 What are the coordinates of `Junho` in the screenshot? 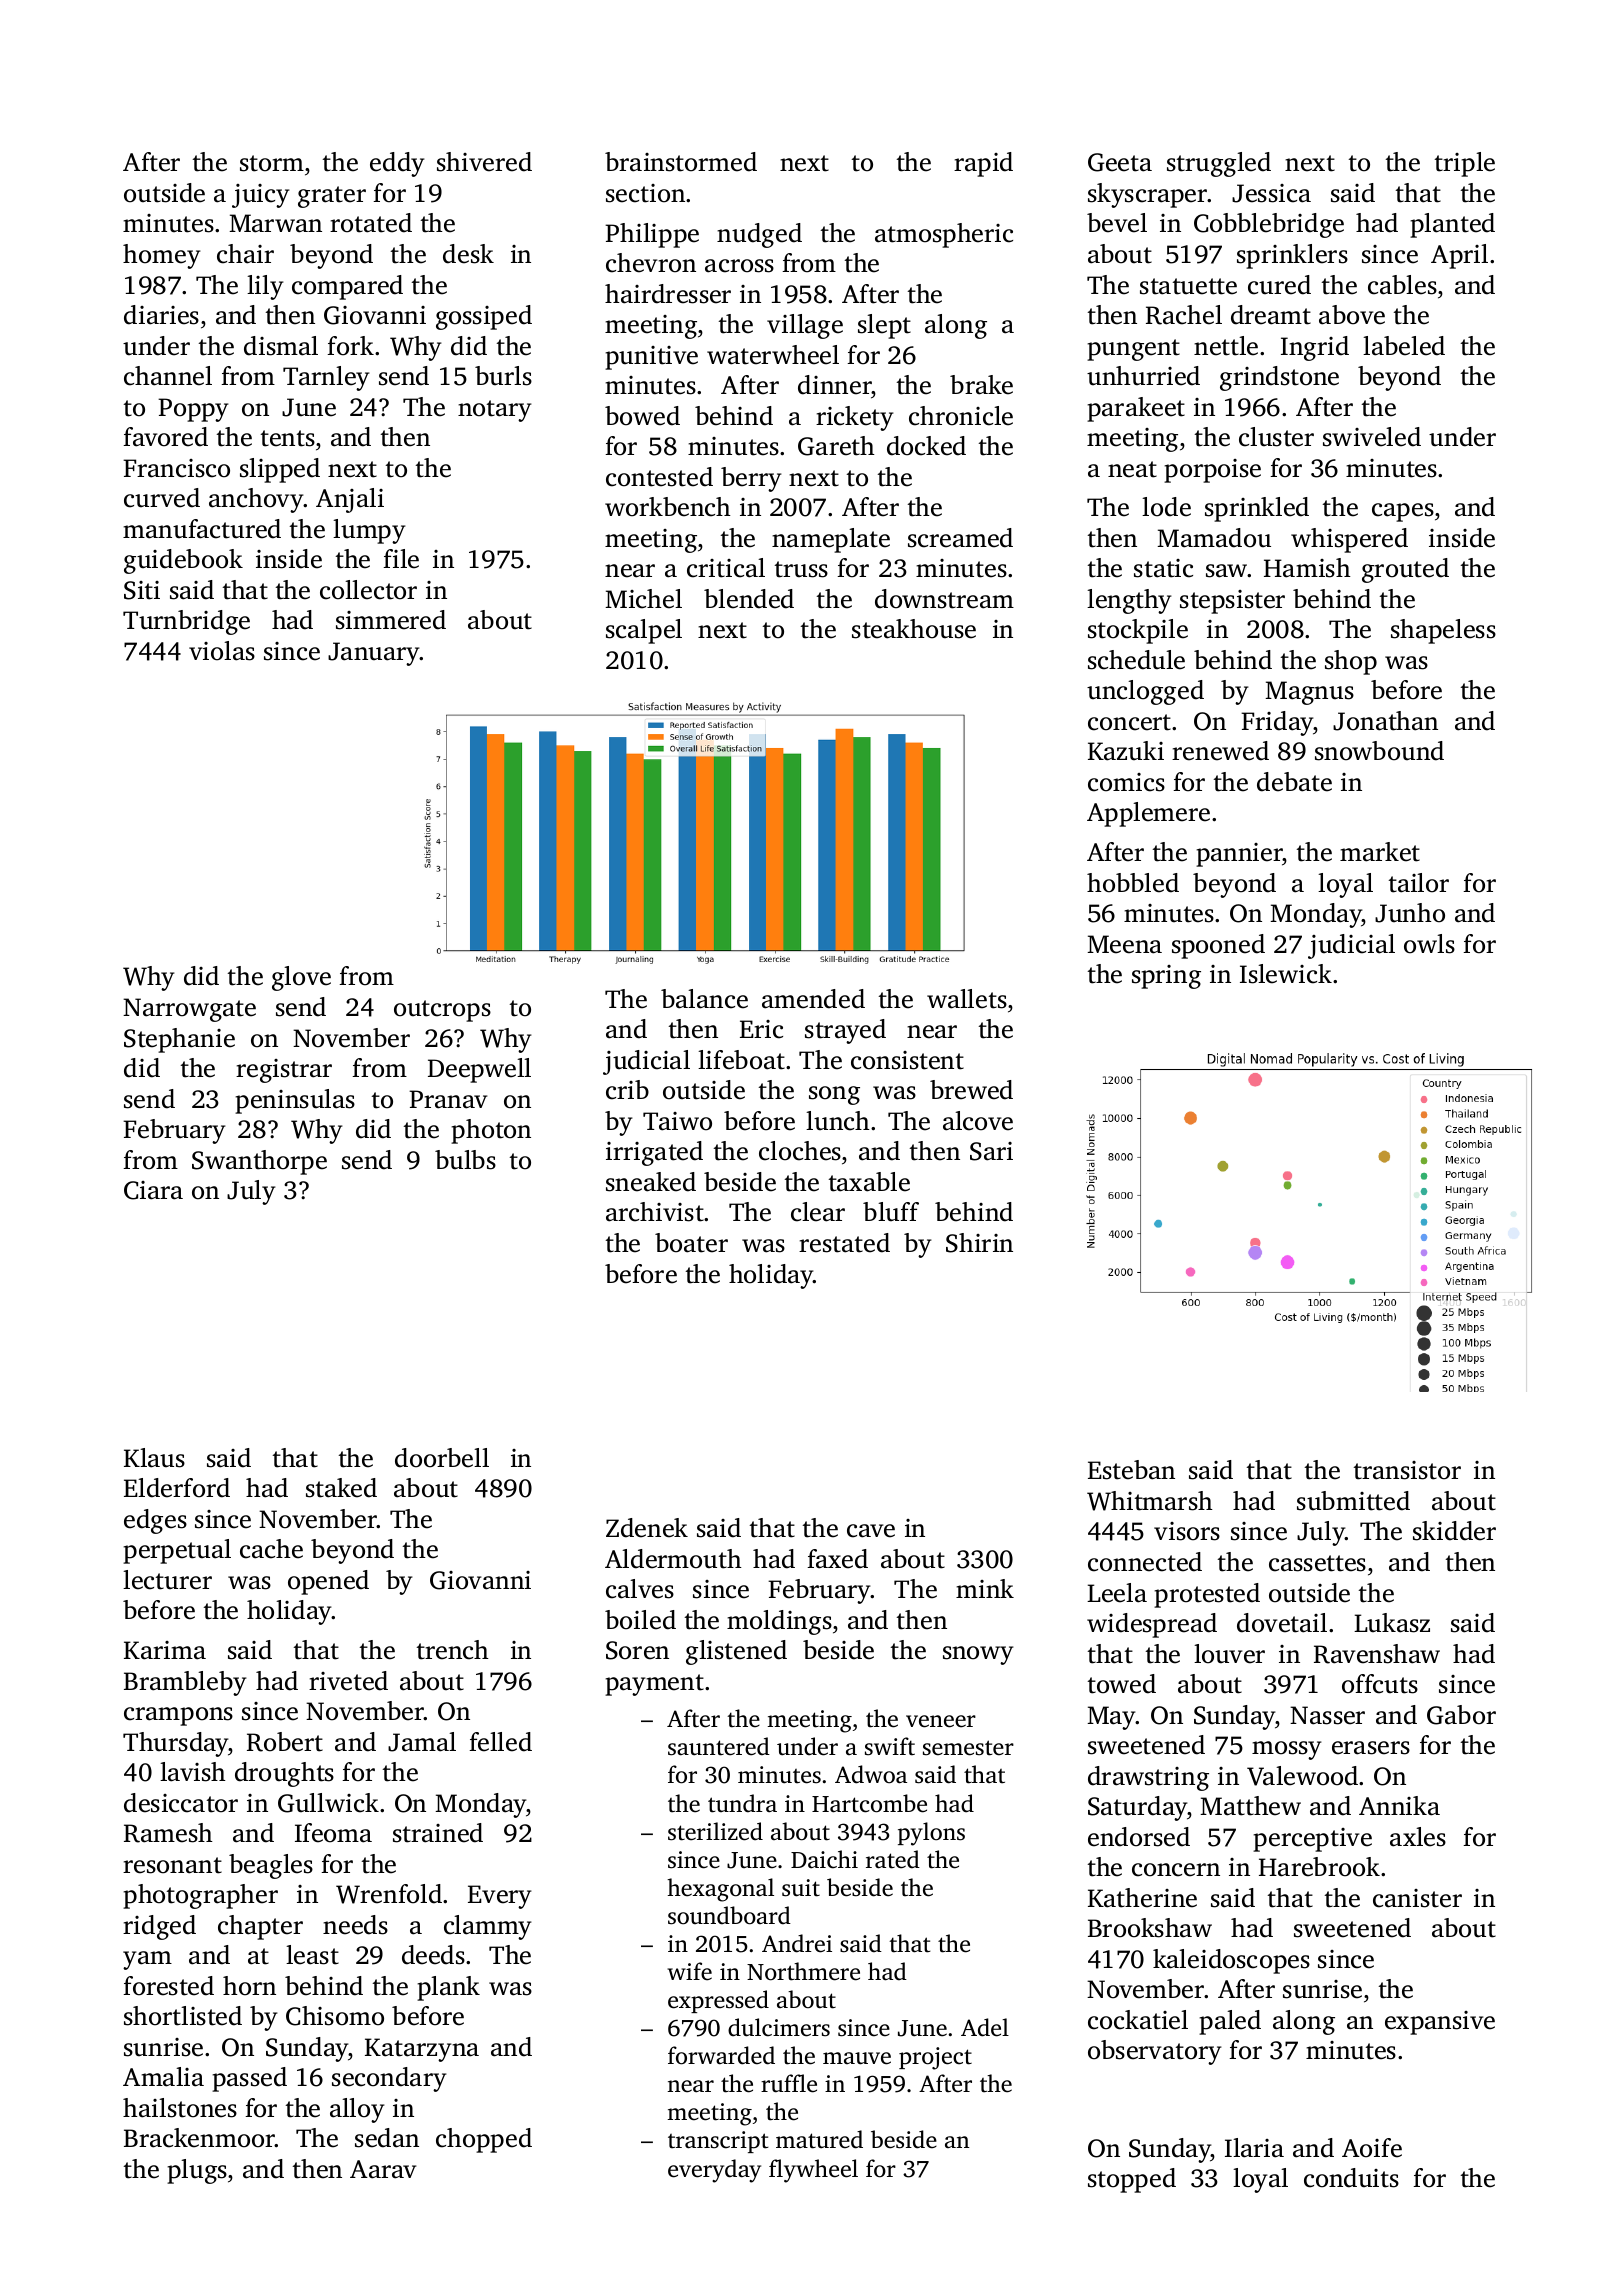 It's located at (1410, 913).
